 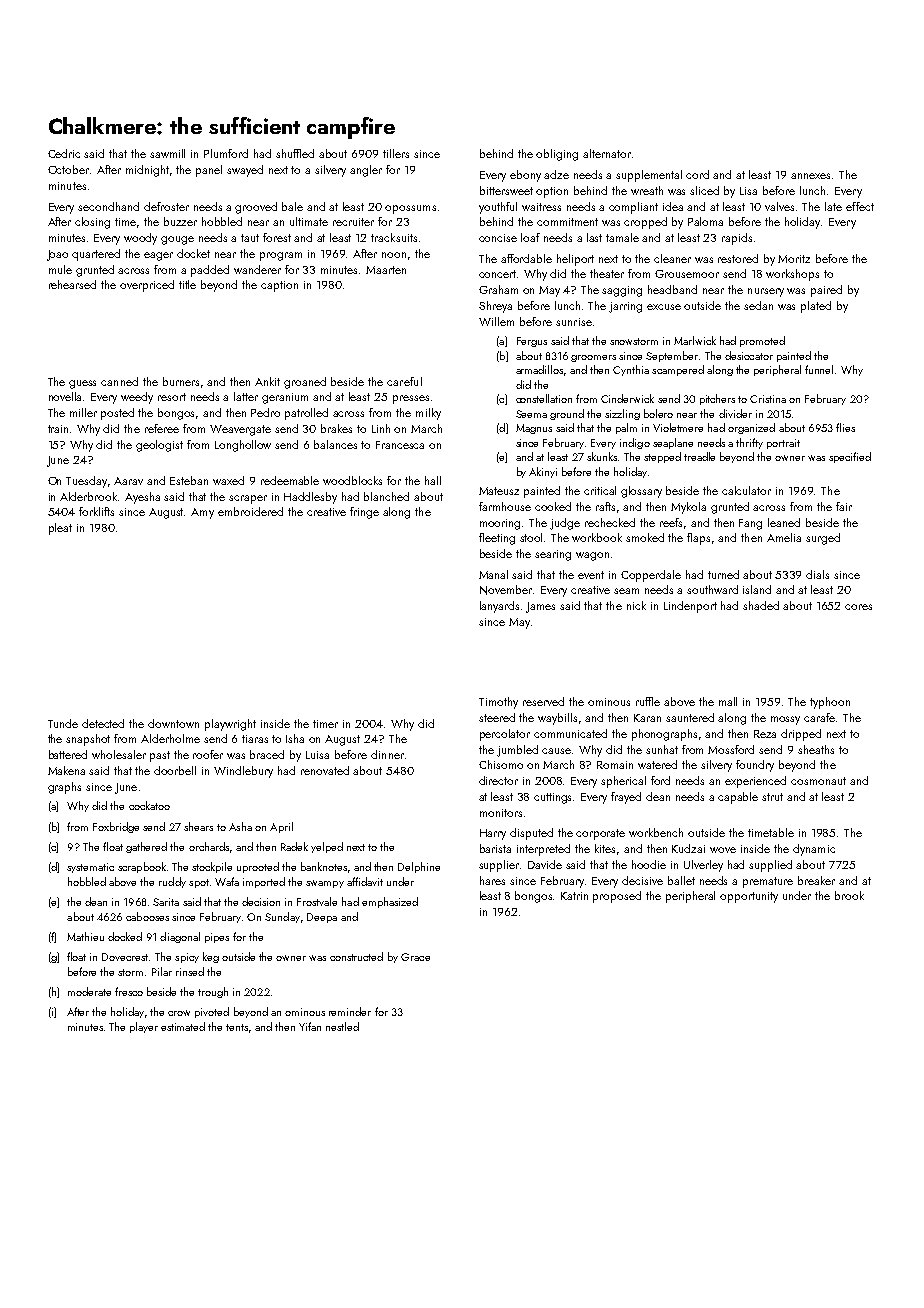 I want to click on Amy, so click(x=202, y=513).
